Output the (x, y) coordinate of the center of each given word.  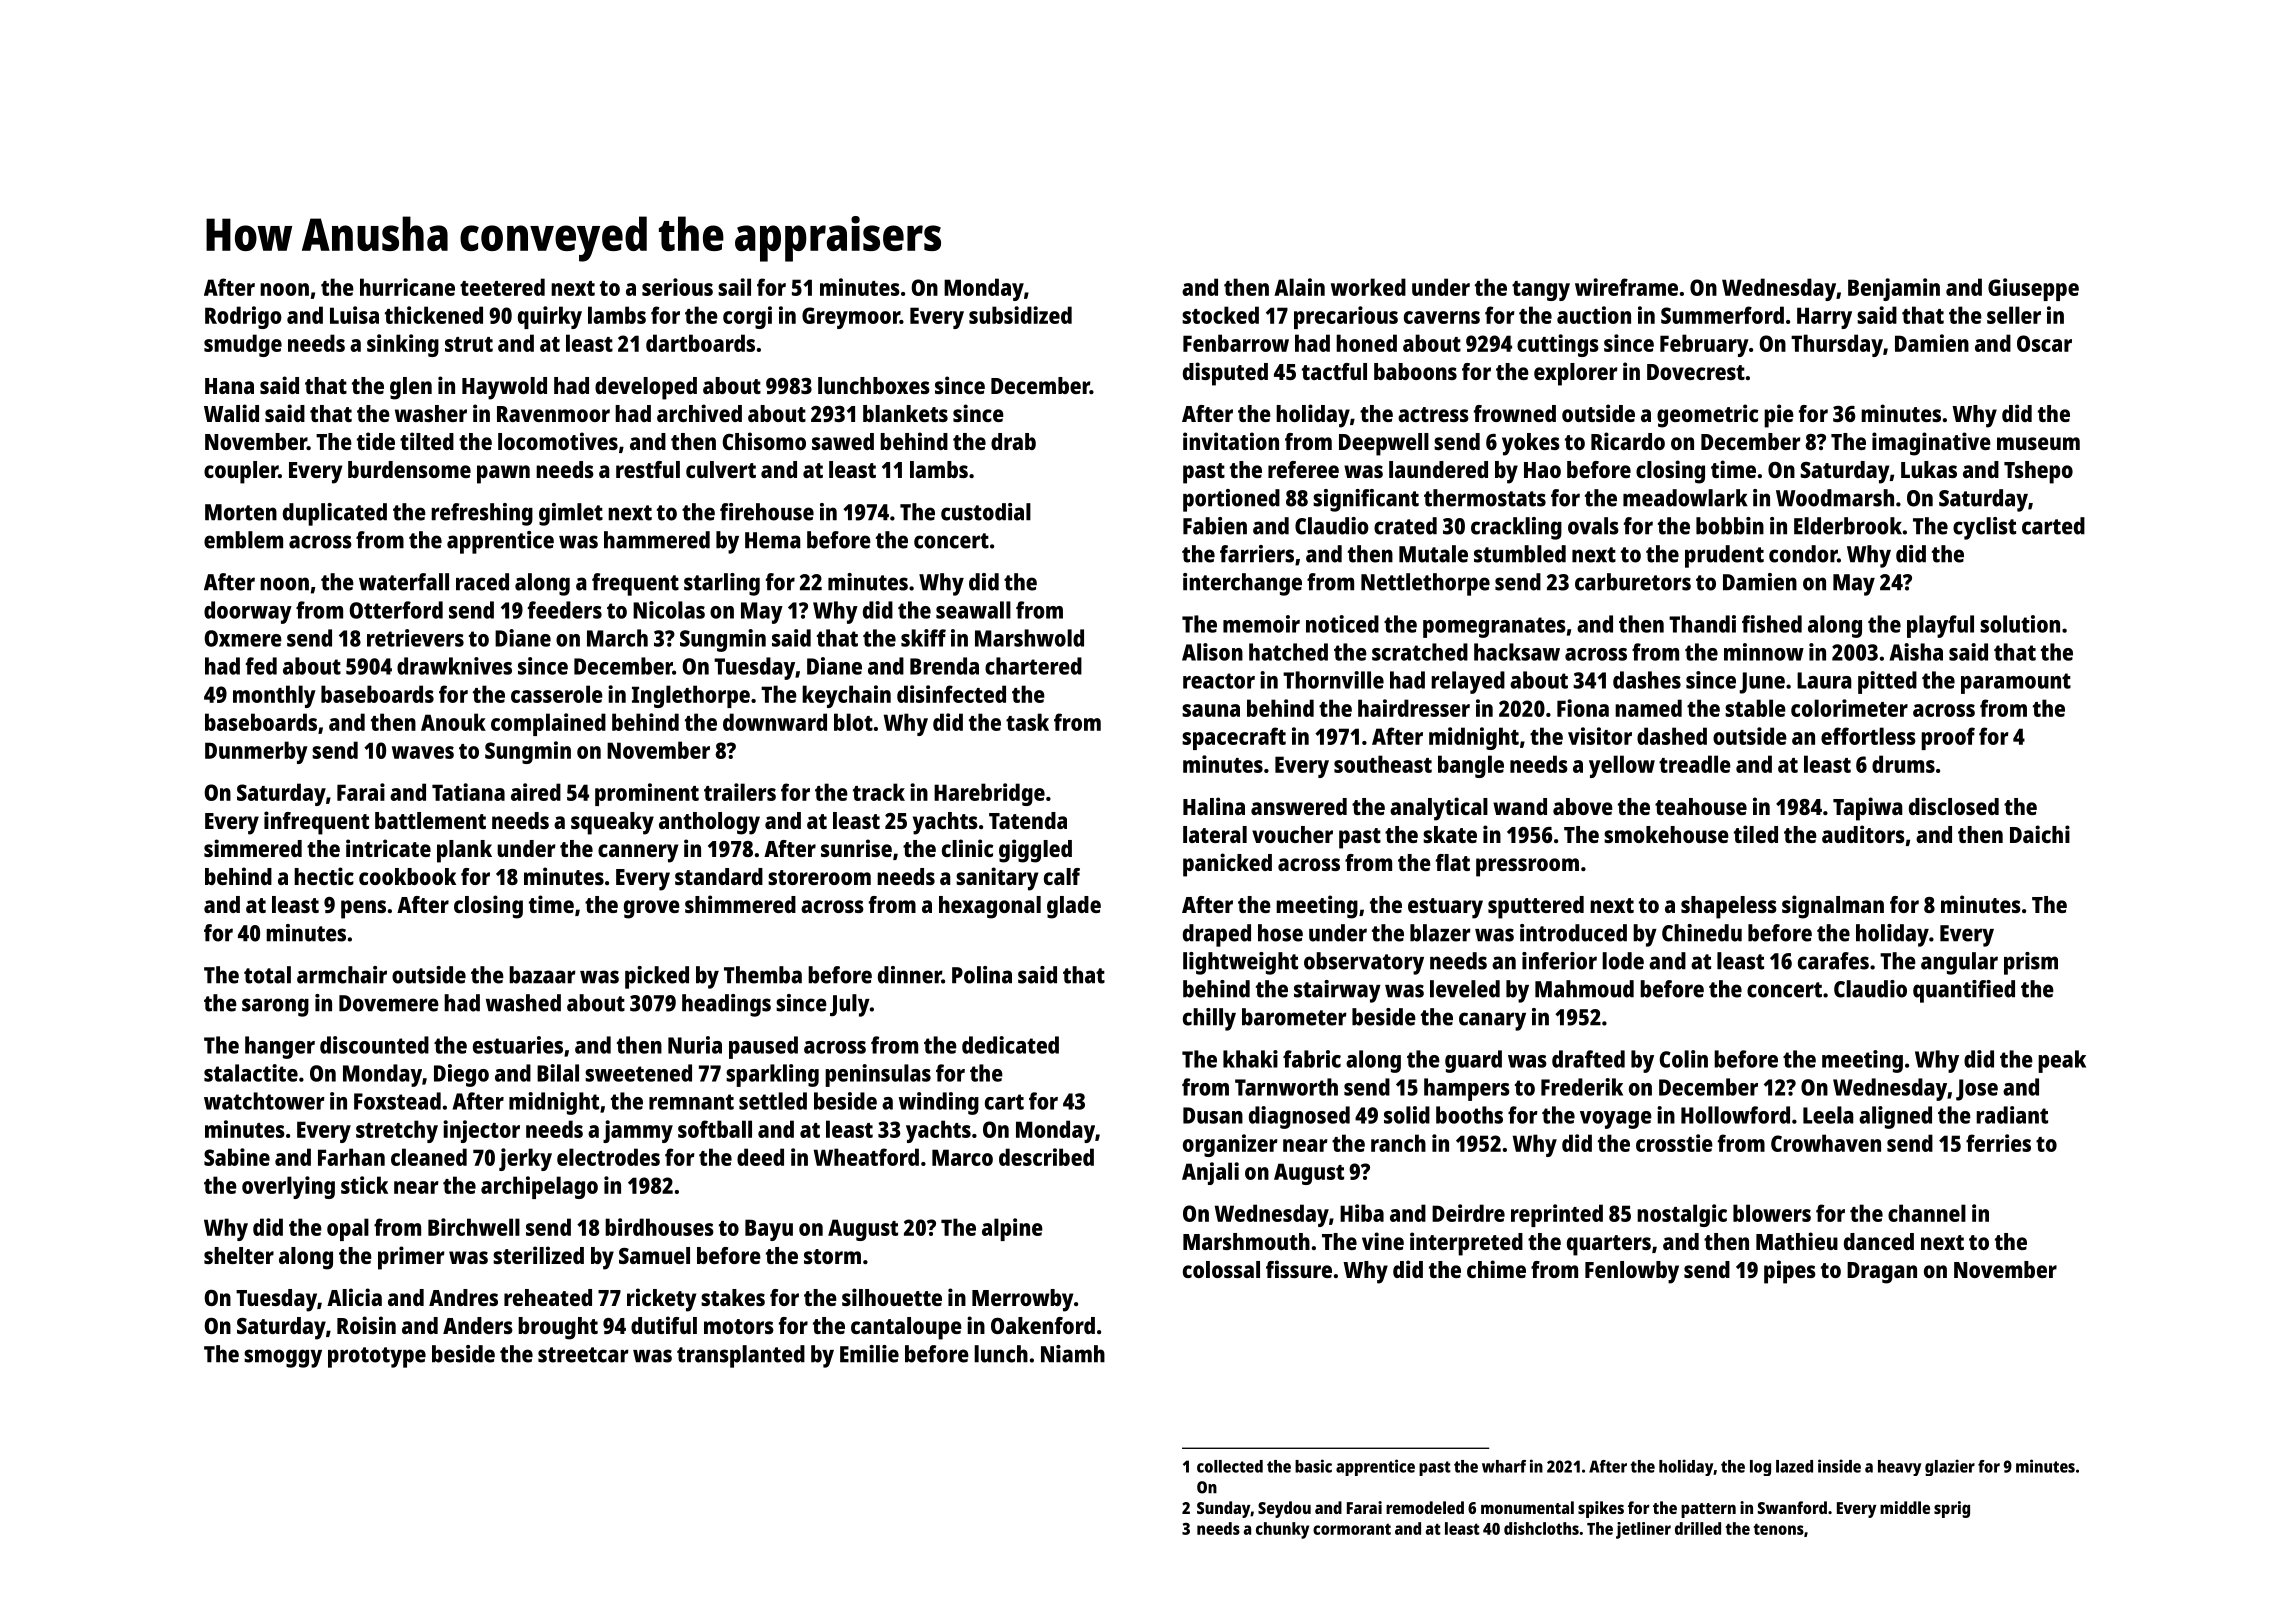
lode (1623, 961)
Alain (1299, 287)
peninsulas (878, 1075)
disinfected (951, 694)
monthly (274, 696)
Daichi (2040, 834)
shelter (239, 1255)
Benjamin (1894, 289)
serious (677, 287)
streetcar (583, 1355)
